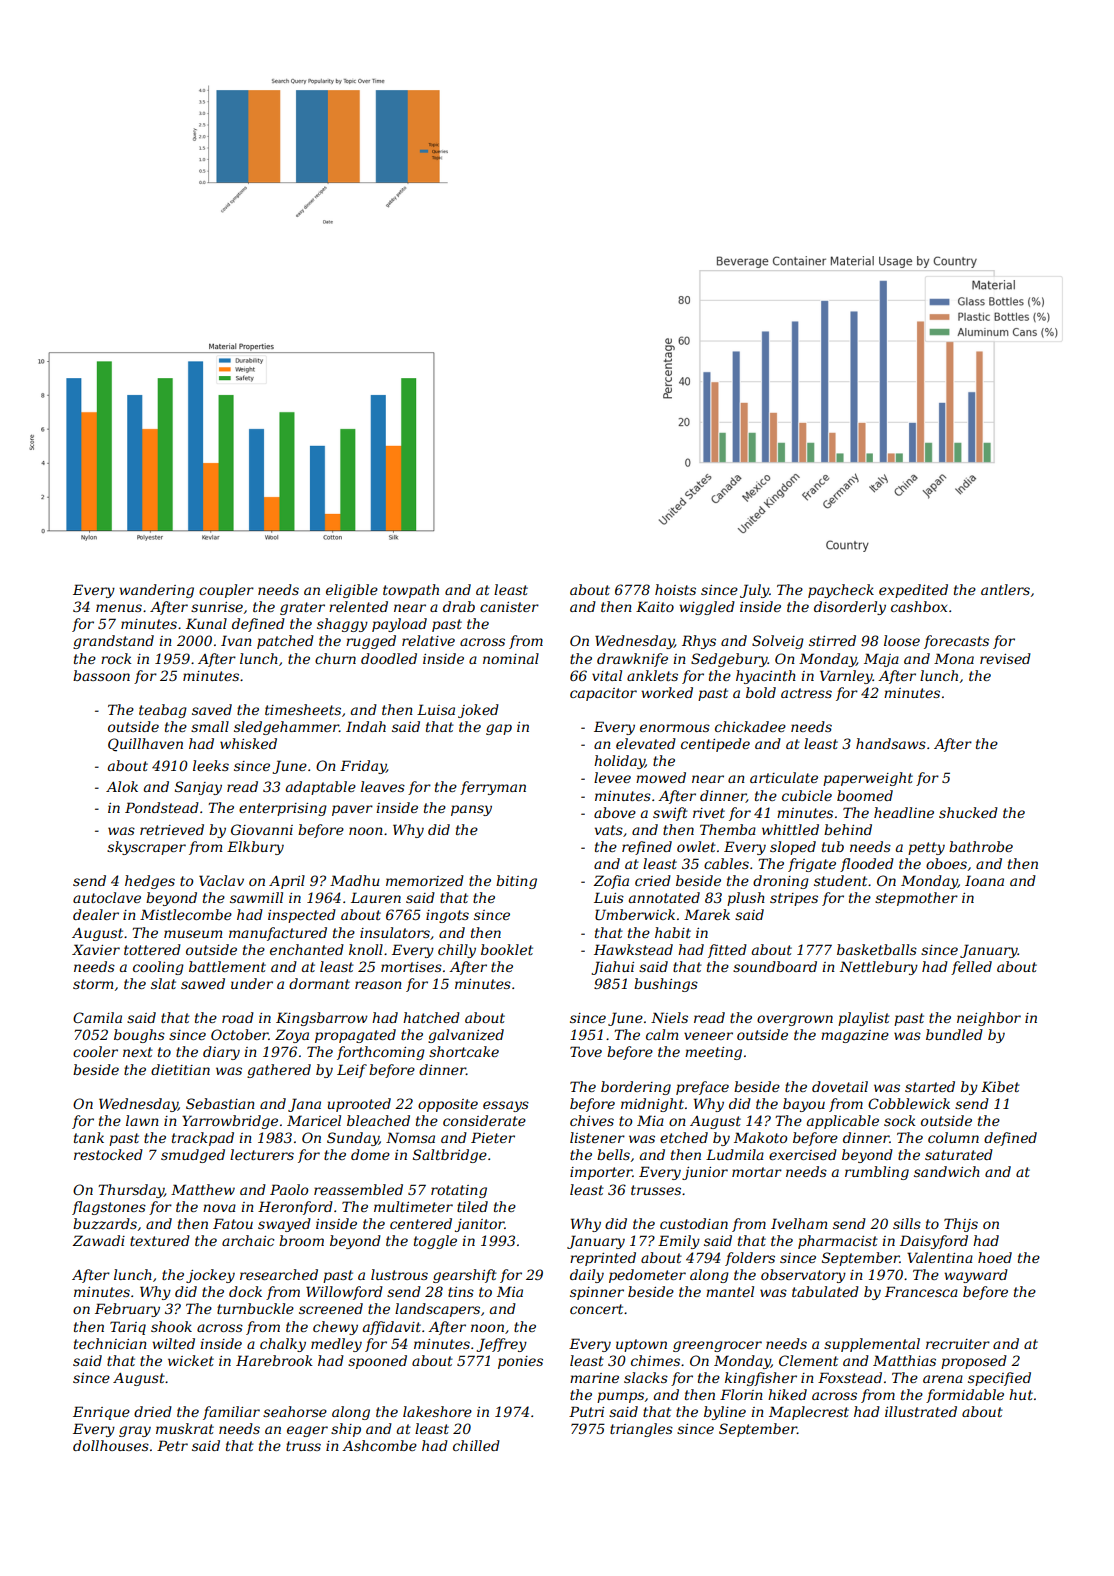 Image resolution: width=1114 pixels, height=1576 pixels. I want to click on diary, so click(221, 1053).
